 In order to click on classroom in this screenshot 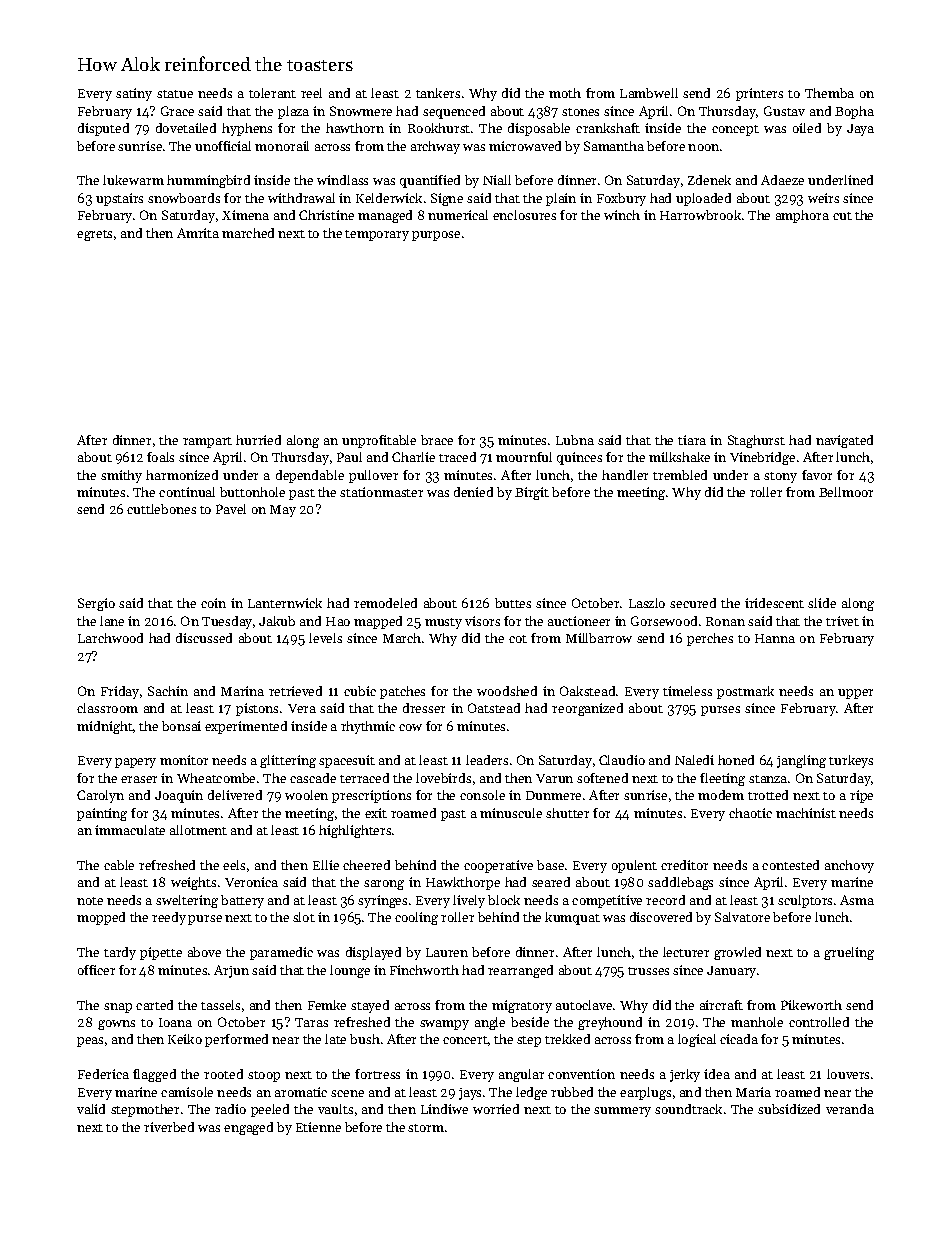, I will do `click(107, 708)`.
